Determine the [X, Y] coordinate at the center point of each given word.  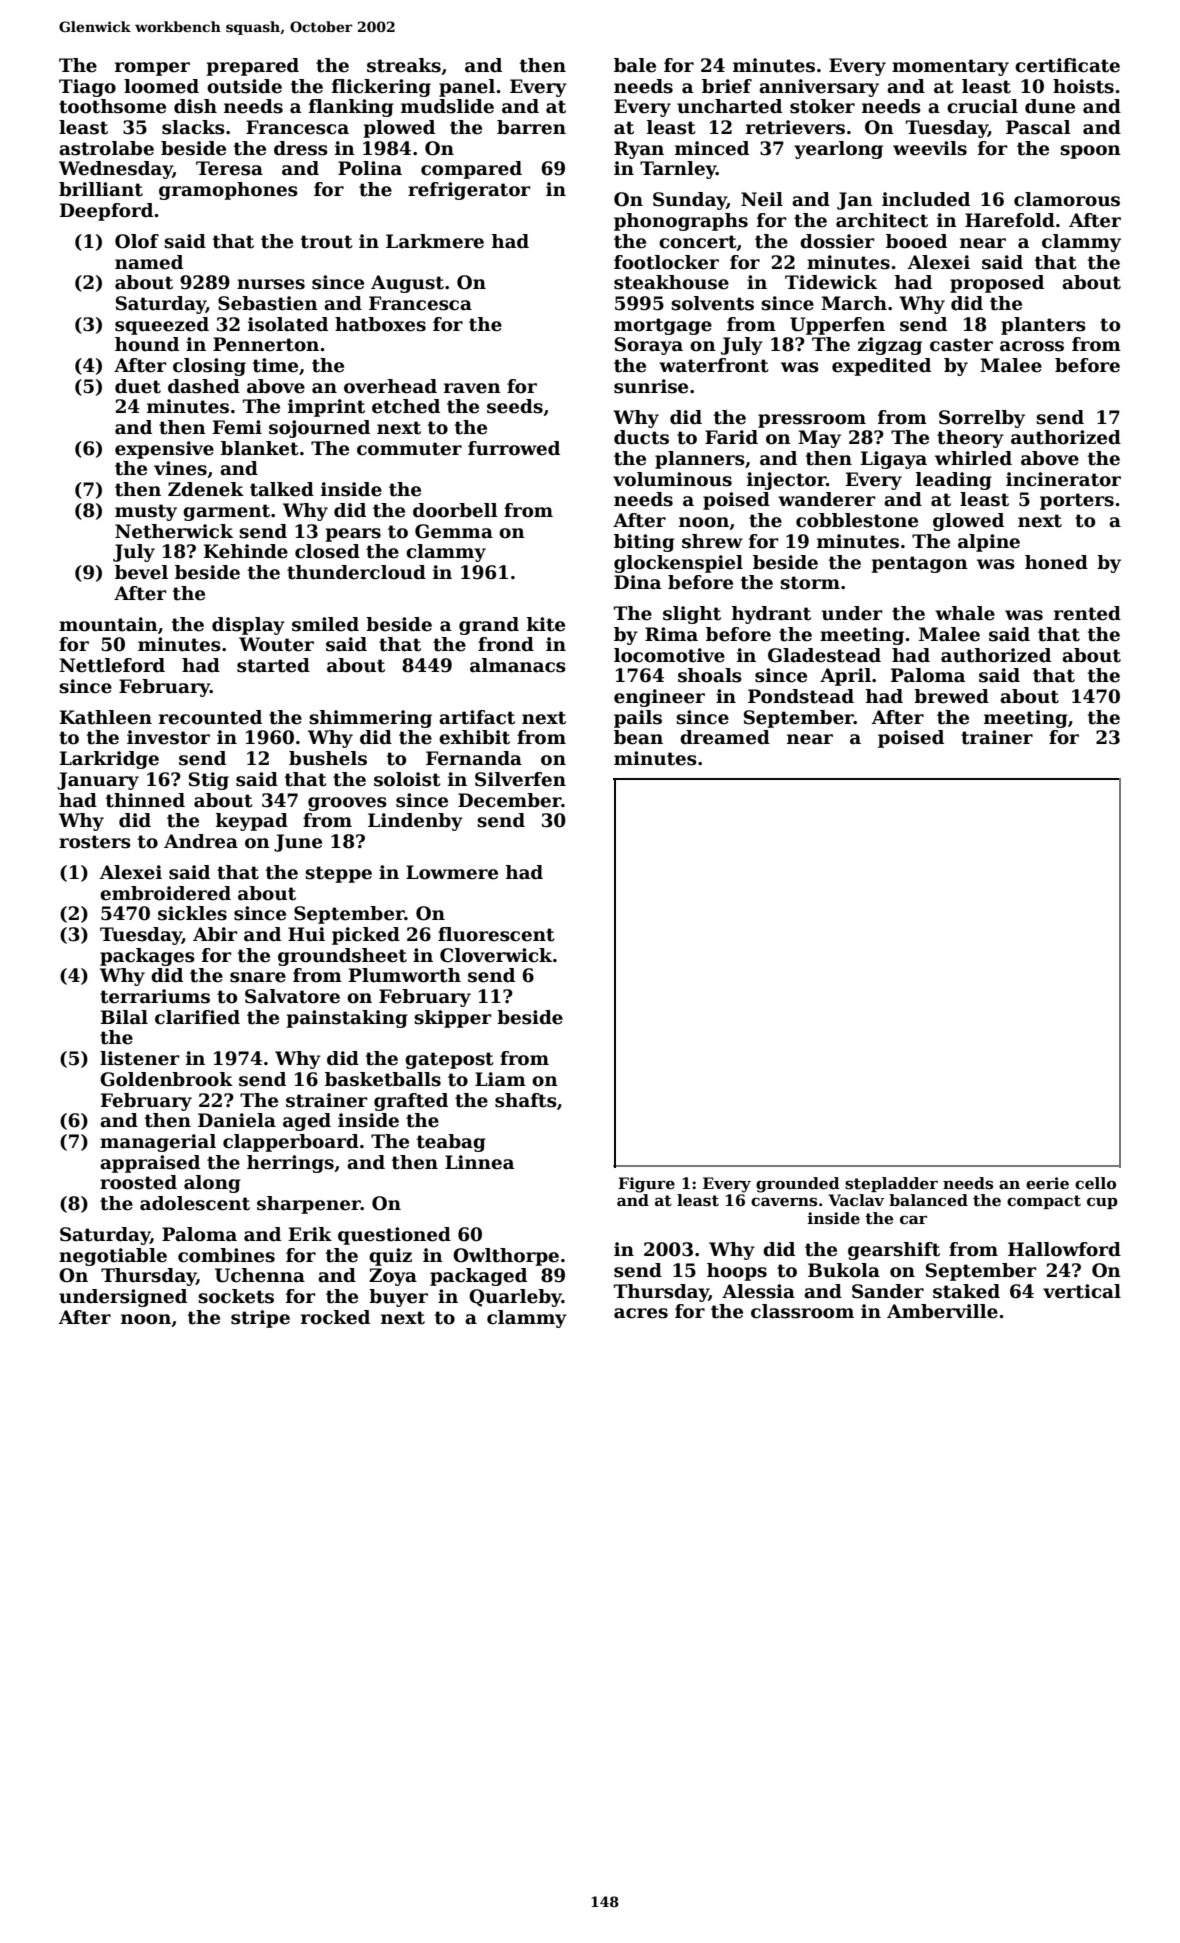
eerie [1047, 1183]
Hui [306, 934]
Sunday [690, 201]
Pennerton [266, 344]
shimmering [370, 719]
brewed [951, 696]
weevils [930, 148]
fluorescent [496, 934]
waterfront [714, 365]
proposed [997, 284]
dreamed [725, 737]
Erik [310, 1234]
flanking [351, 108]
